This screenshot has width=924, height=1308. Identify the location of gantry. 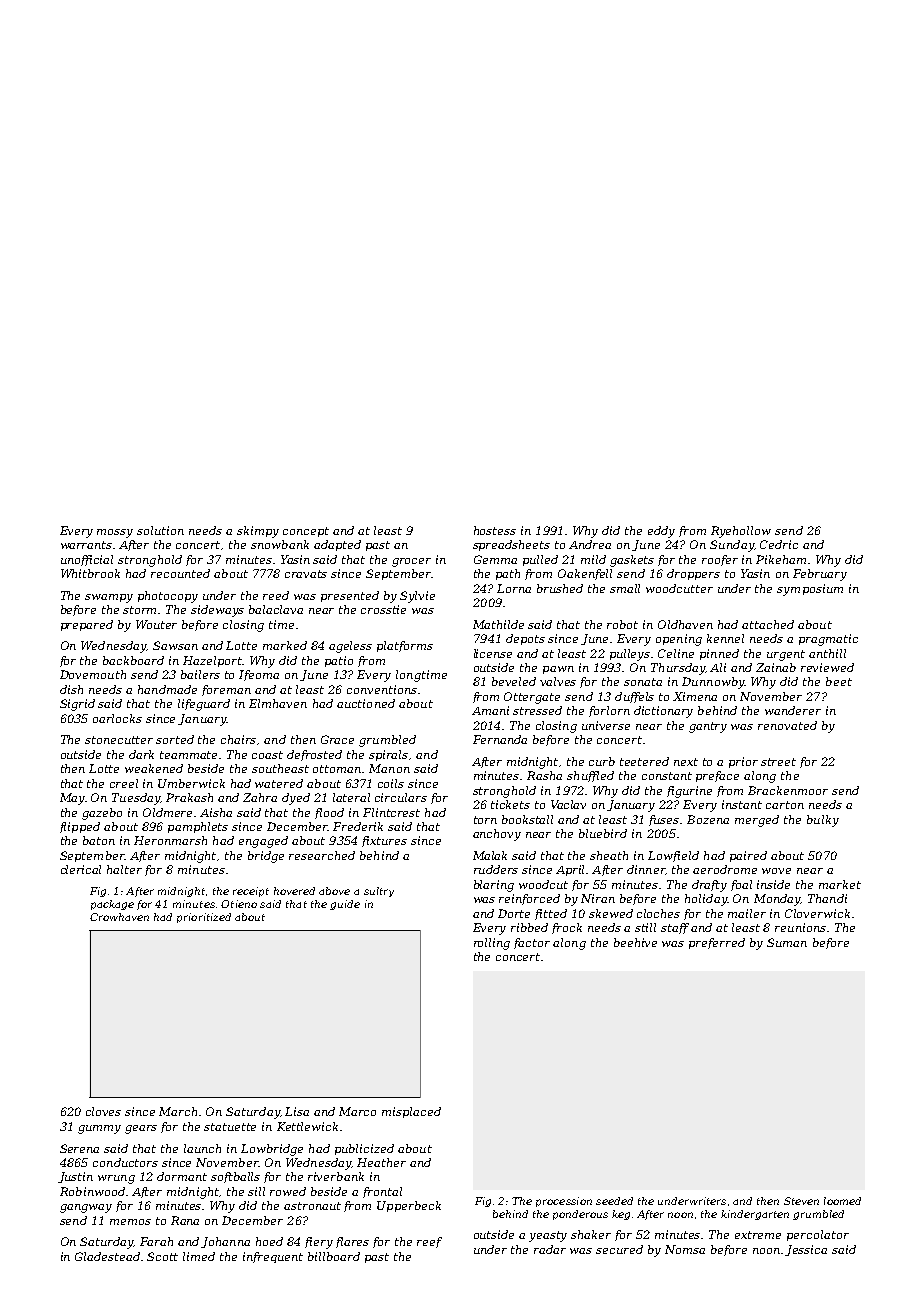
(708, 727).
